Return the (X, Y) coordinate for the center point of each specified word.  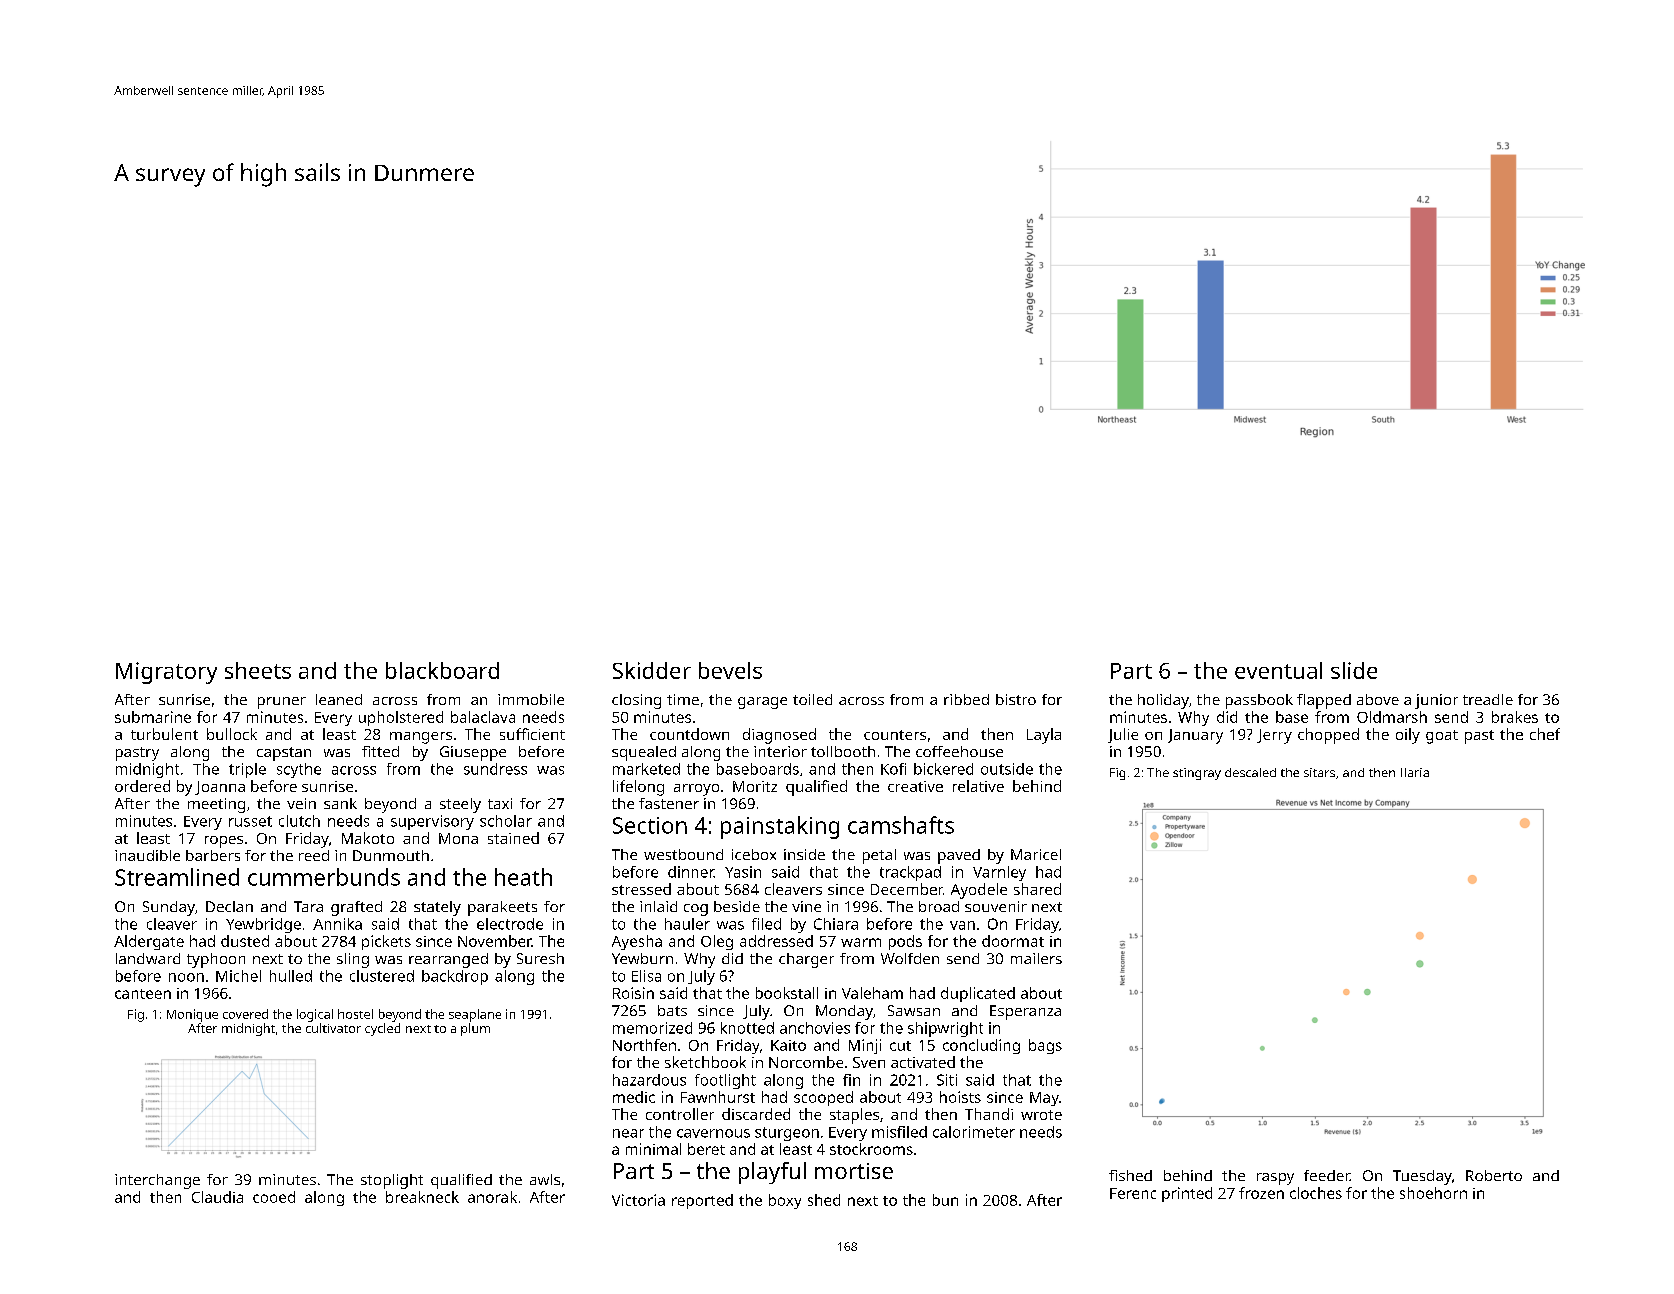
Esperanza (1025, 1012)
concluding (981, 1046)
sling (353, 960)
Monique (192, 1015)
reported (702, 1201)
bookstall (787, 993)
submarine (153, 717)
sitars (1319, 772)
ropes (224, 842)
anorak (492, 1197)
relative (978, 786)
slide (1354, 670)
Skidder (652, 670)
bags (1045, 1046)
